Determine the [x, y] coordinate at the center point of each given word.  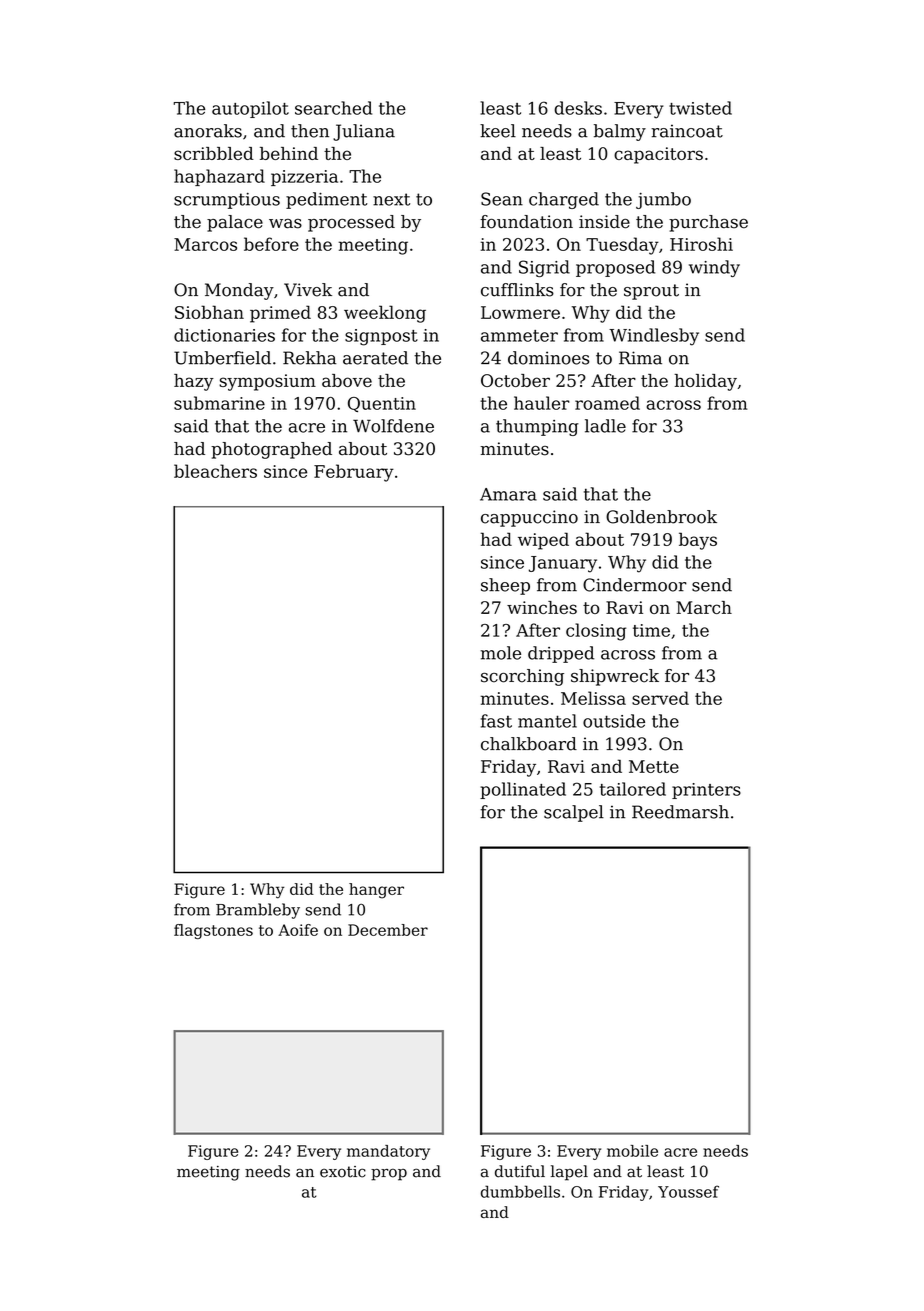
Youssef [688, 1191]
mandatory [388, 1152]
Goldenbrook [661, 517]
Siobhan [209, 312]
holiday [705, 382]
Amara [508, 494]
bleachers [215, 471]
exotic [343, 1172]
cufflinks [517, 290]
